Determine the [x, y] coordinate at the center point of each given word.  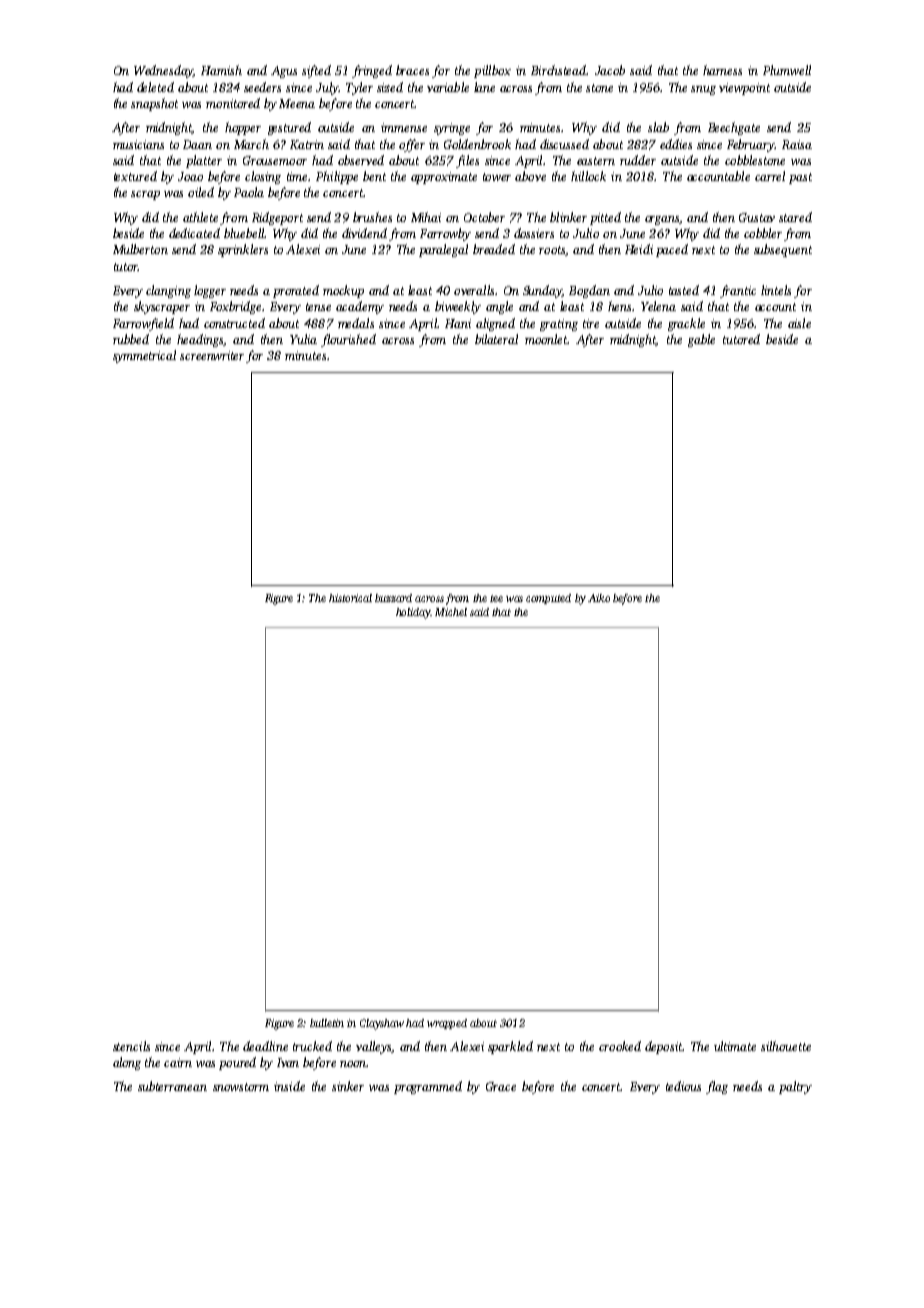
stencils [131, 1046]
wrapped [447, 1024]
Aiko [599, 598]
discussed [564, 144]
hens [619, 306]
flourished [348, 340]
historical [350, 598]
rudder [638, 160]
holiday [413, 613]
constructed [234, 323]
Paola [249, 192]
